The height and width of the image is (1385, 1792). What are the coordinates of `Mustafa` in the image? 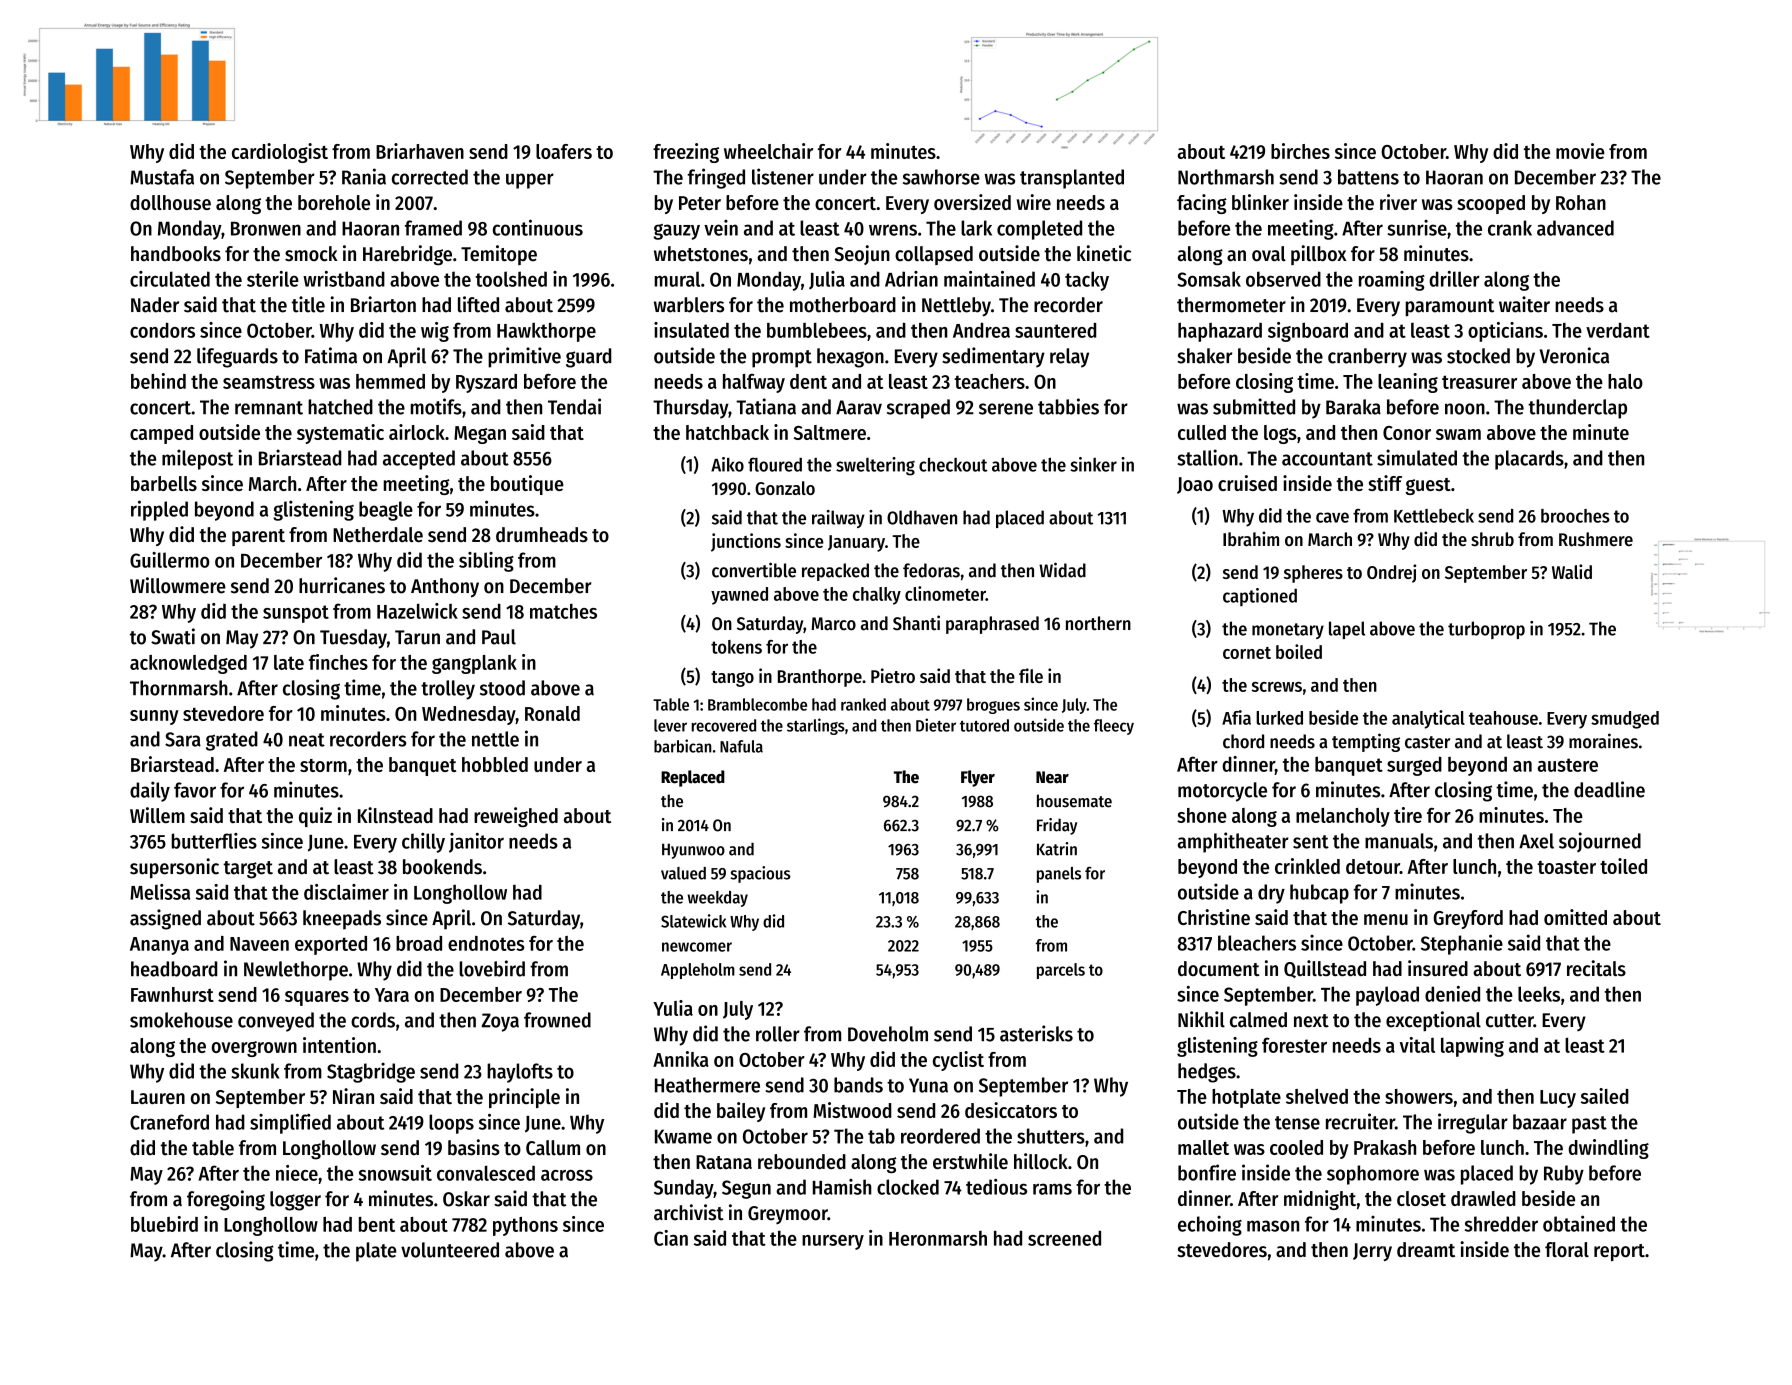 It's located at (162, 177).
